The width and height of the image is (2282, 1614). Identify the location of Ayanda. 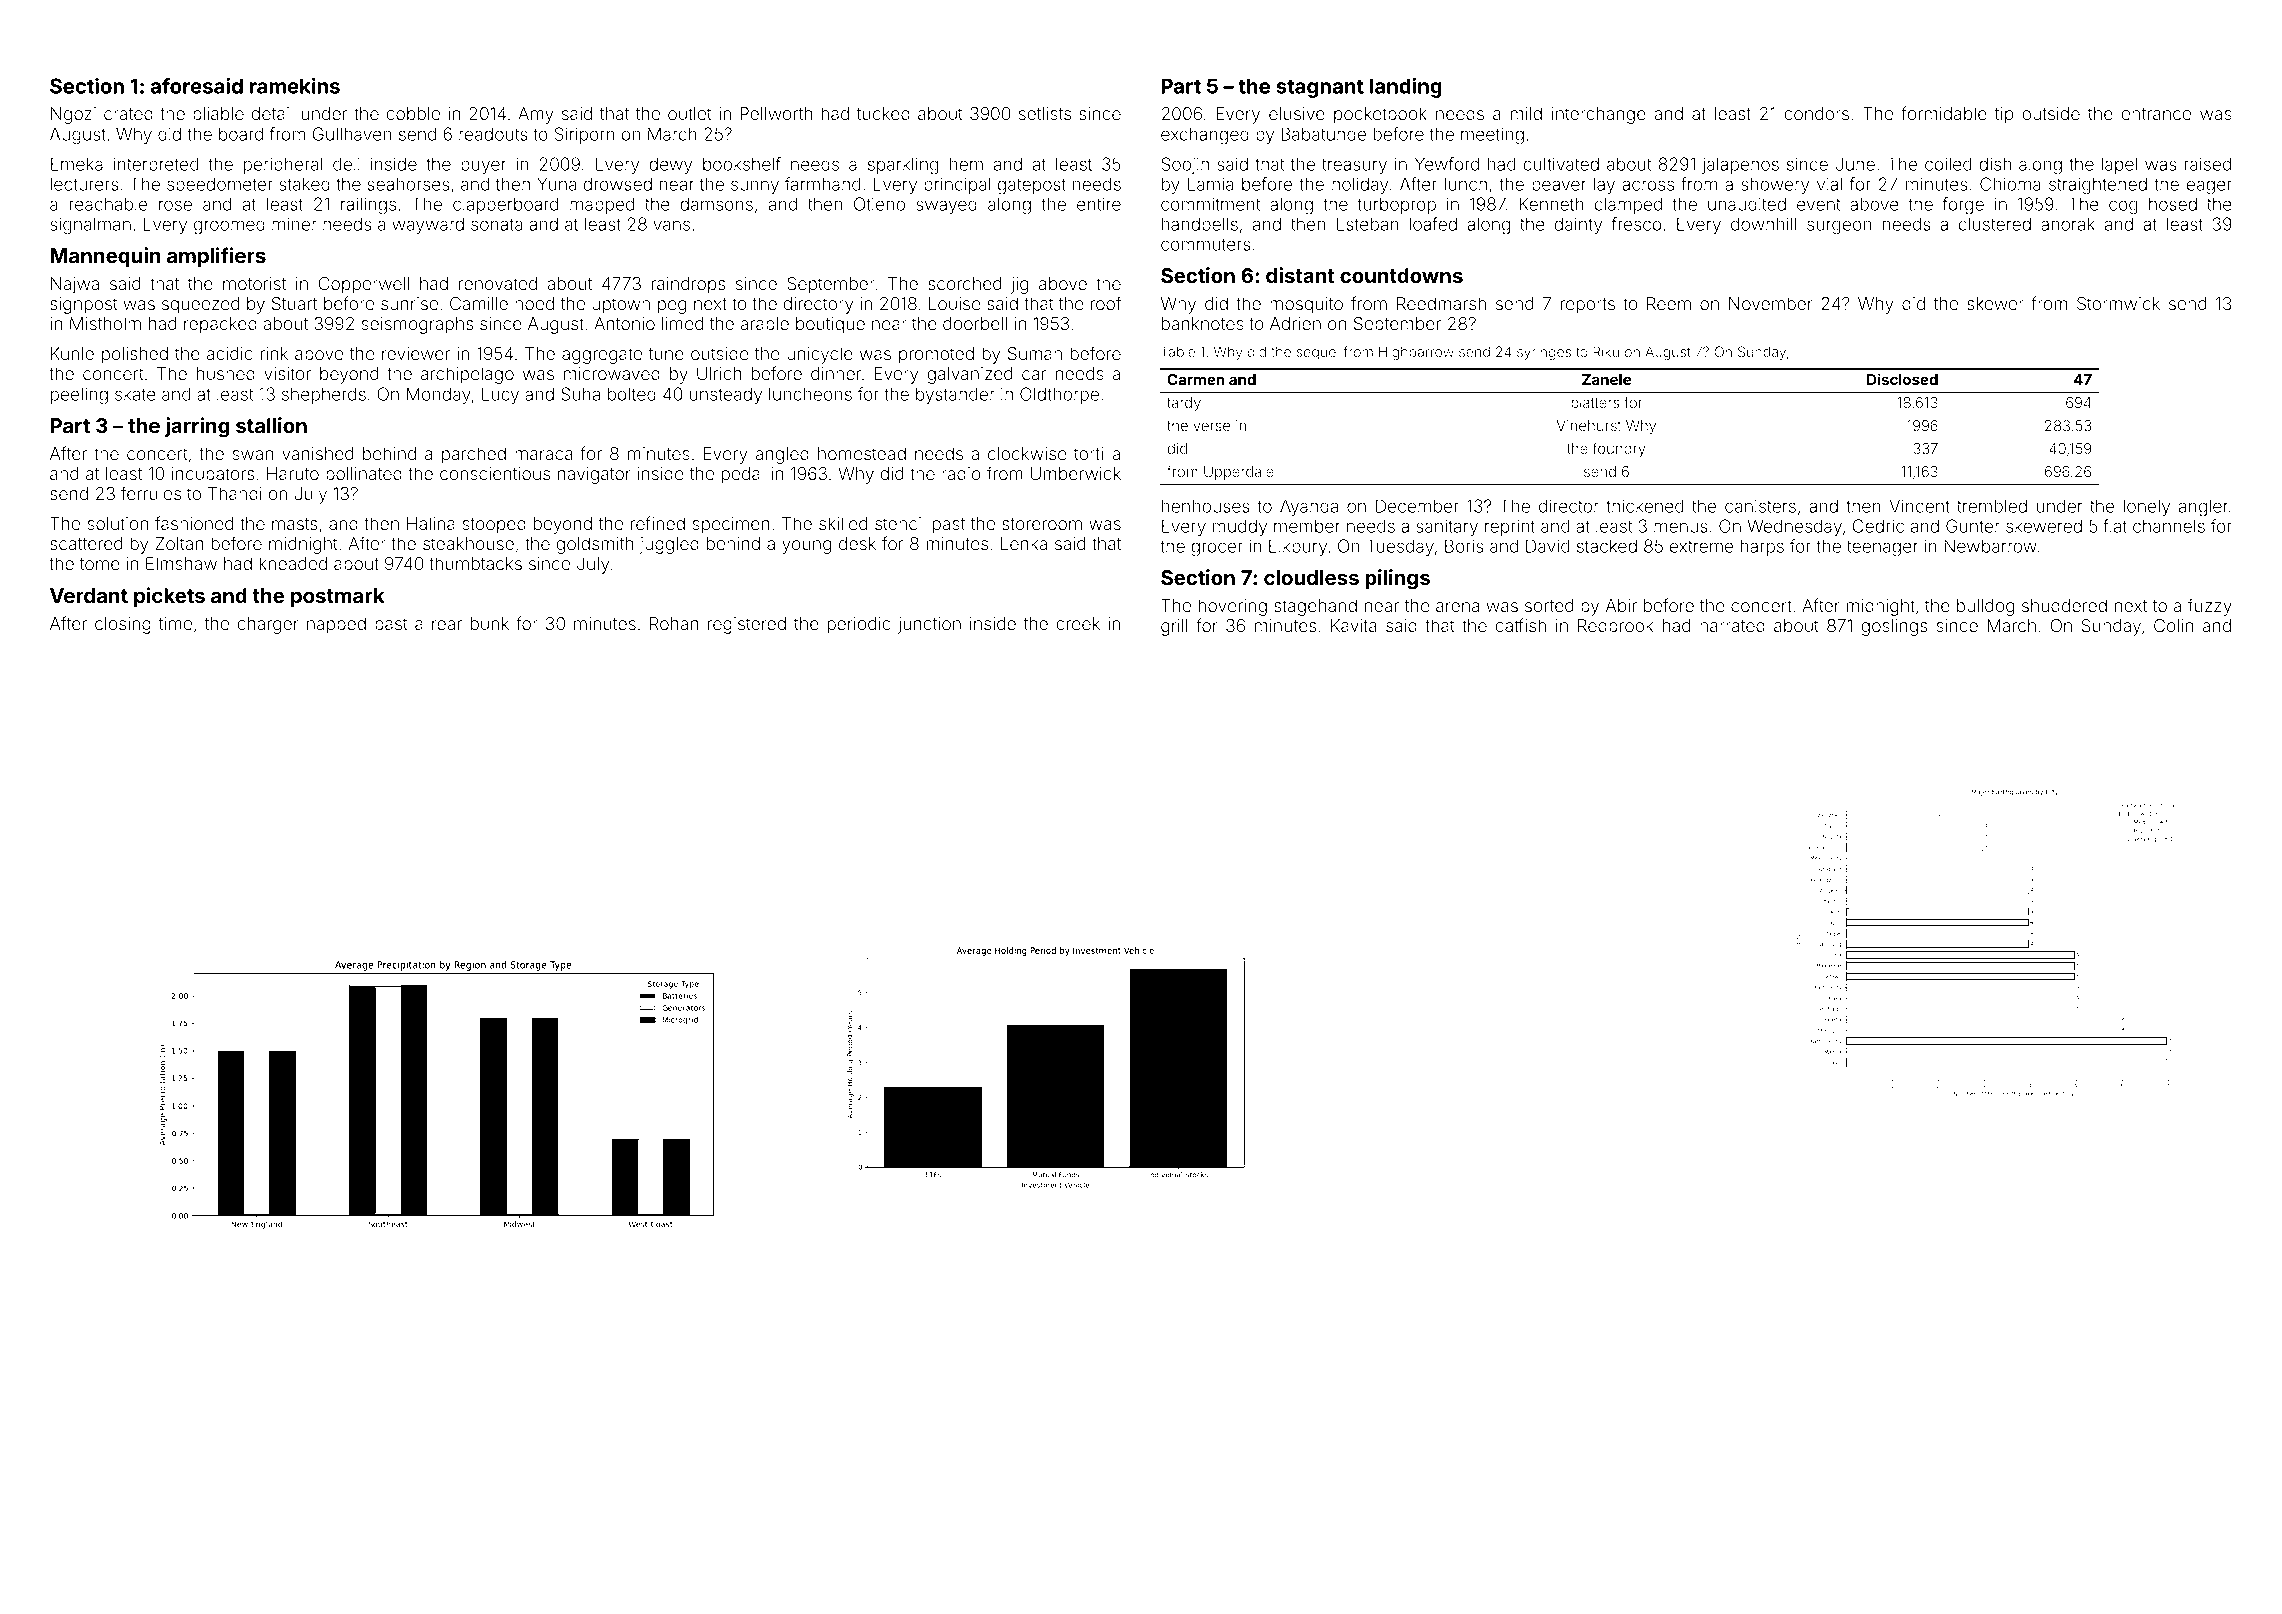
(1309, 508).
